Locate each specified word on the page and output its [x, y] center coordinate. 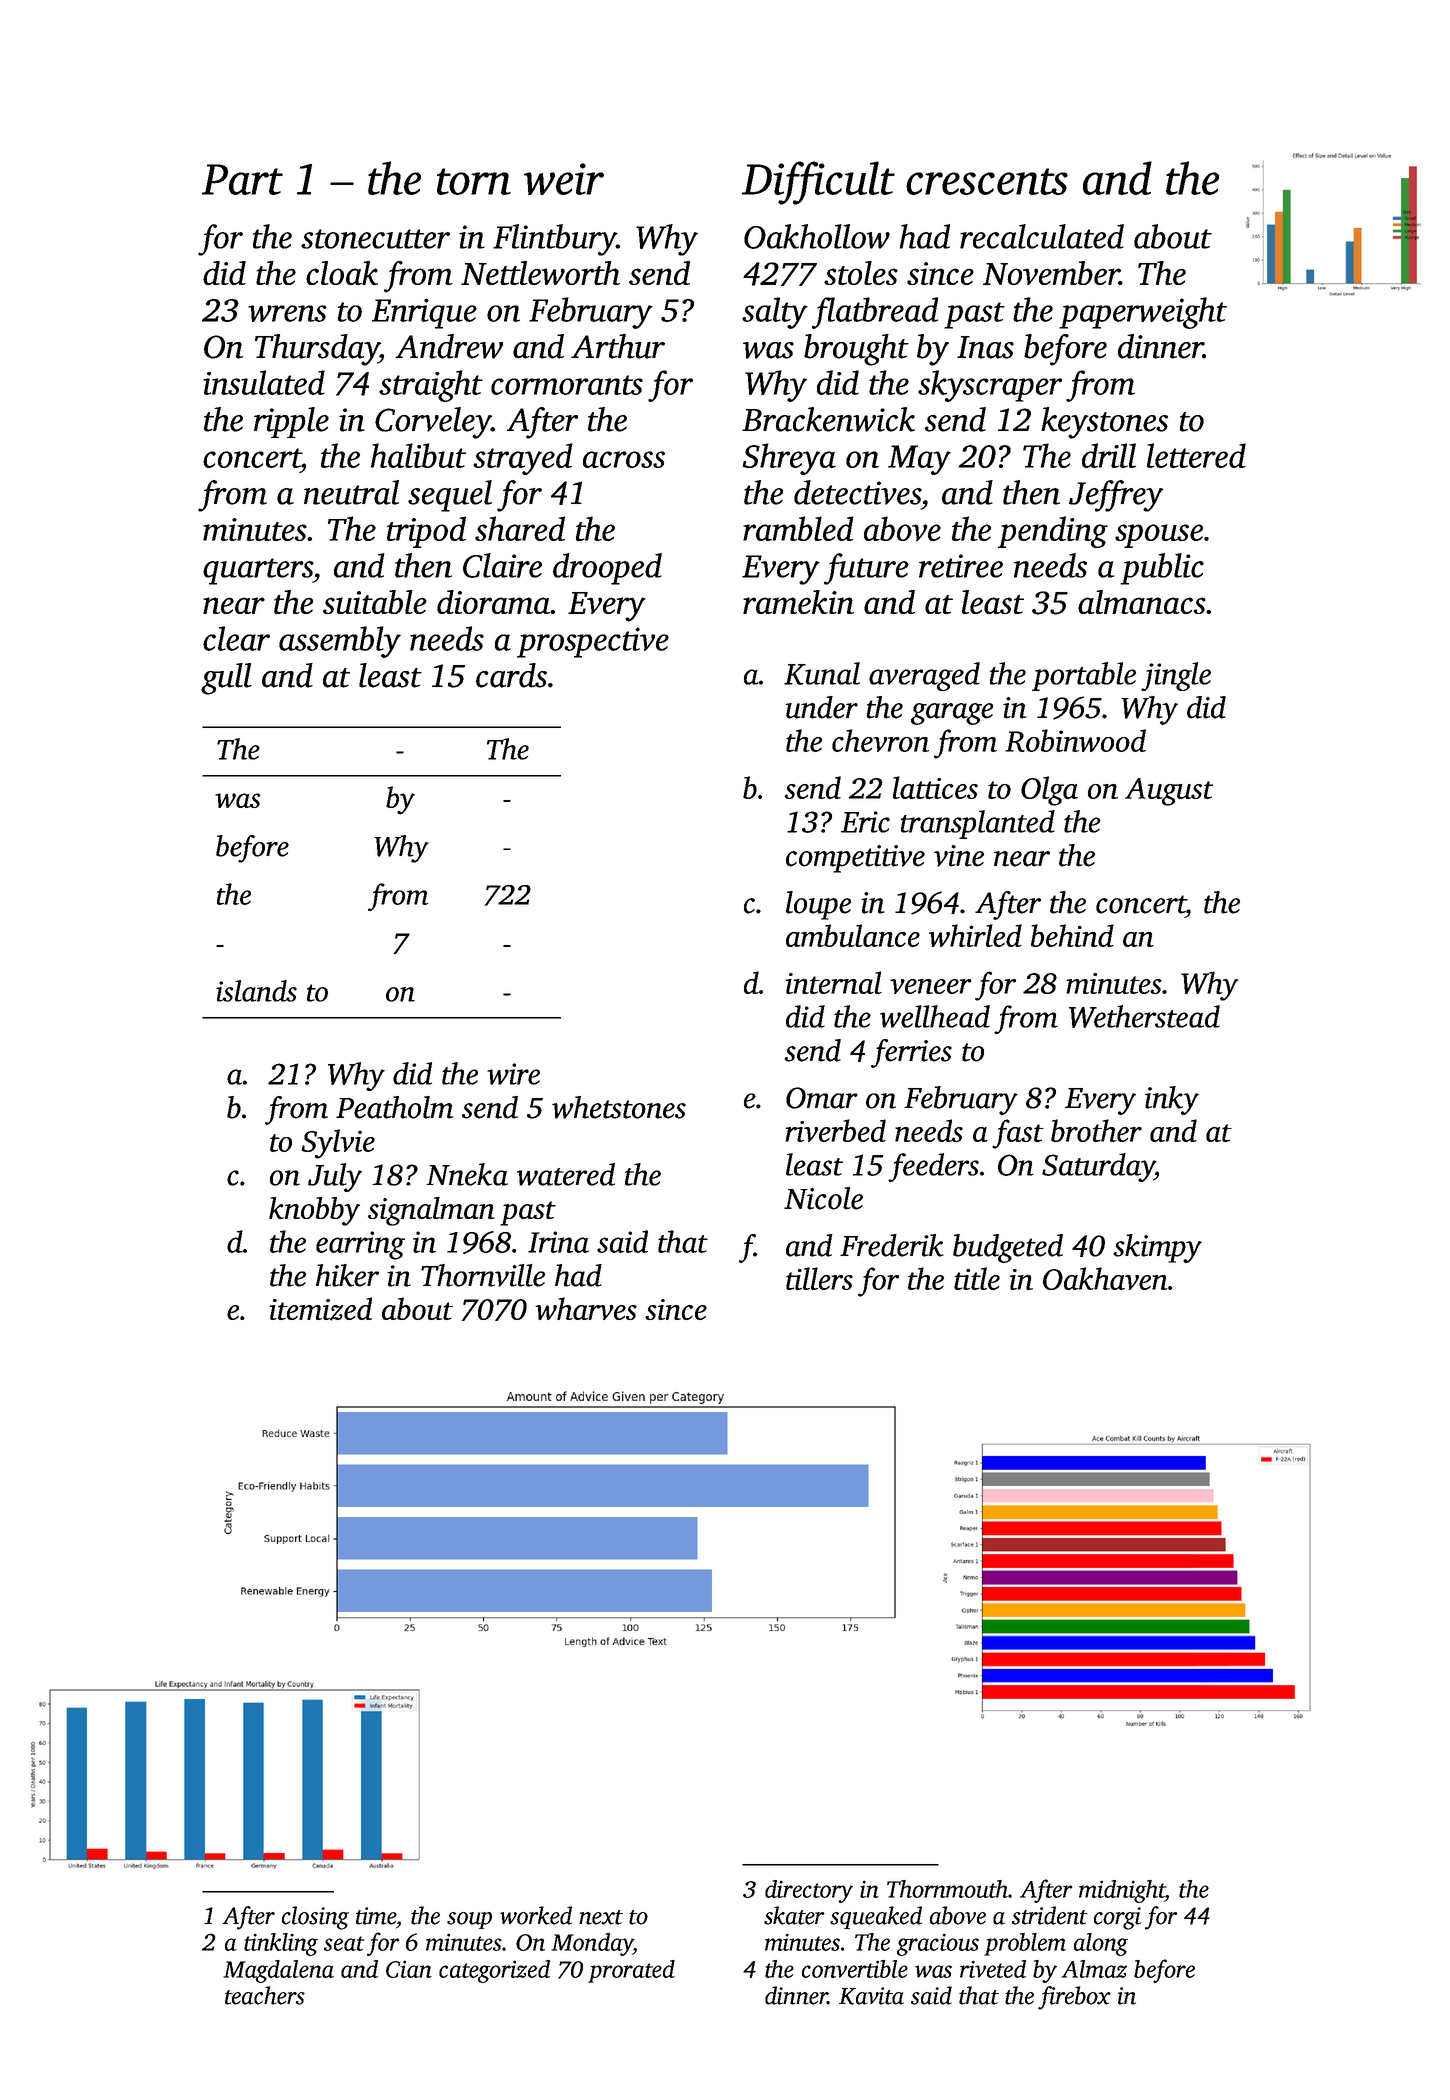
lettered [1196, 455]
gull [226, 679]
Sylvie [338, 1144]
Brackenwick [828, 419]
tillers [819, 1278]
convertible [855, 1969]
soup [469, 1920]
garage [952, 714]
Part [242, 179]
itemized [320, 1309]
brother [1096, 1130]
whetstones [619, 1107]
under [822, 707]
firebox [1074, 1998]
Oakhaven [1105, 1278]
